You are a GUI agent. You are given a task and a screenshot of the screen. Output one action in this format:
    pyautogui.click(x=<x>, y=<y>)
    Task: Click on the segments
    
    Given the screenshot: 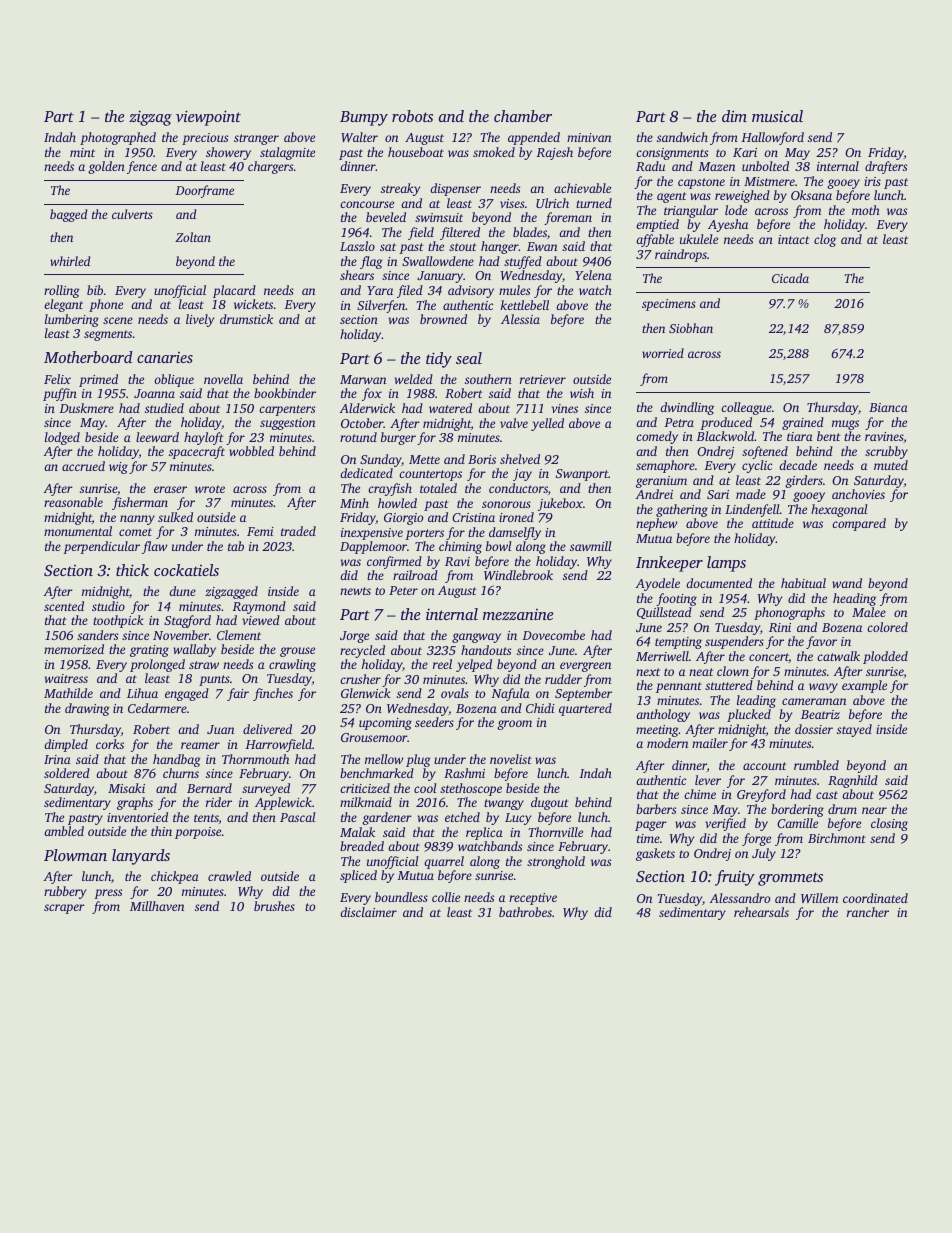 What is the action you would take?
    pyautogui.click(x=108, y=335)
